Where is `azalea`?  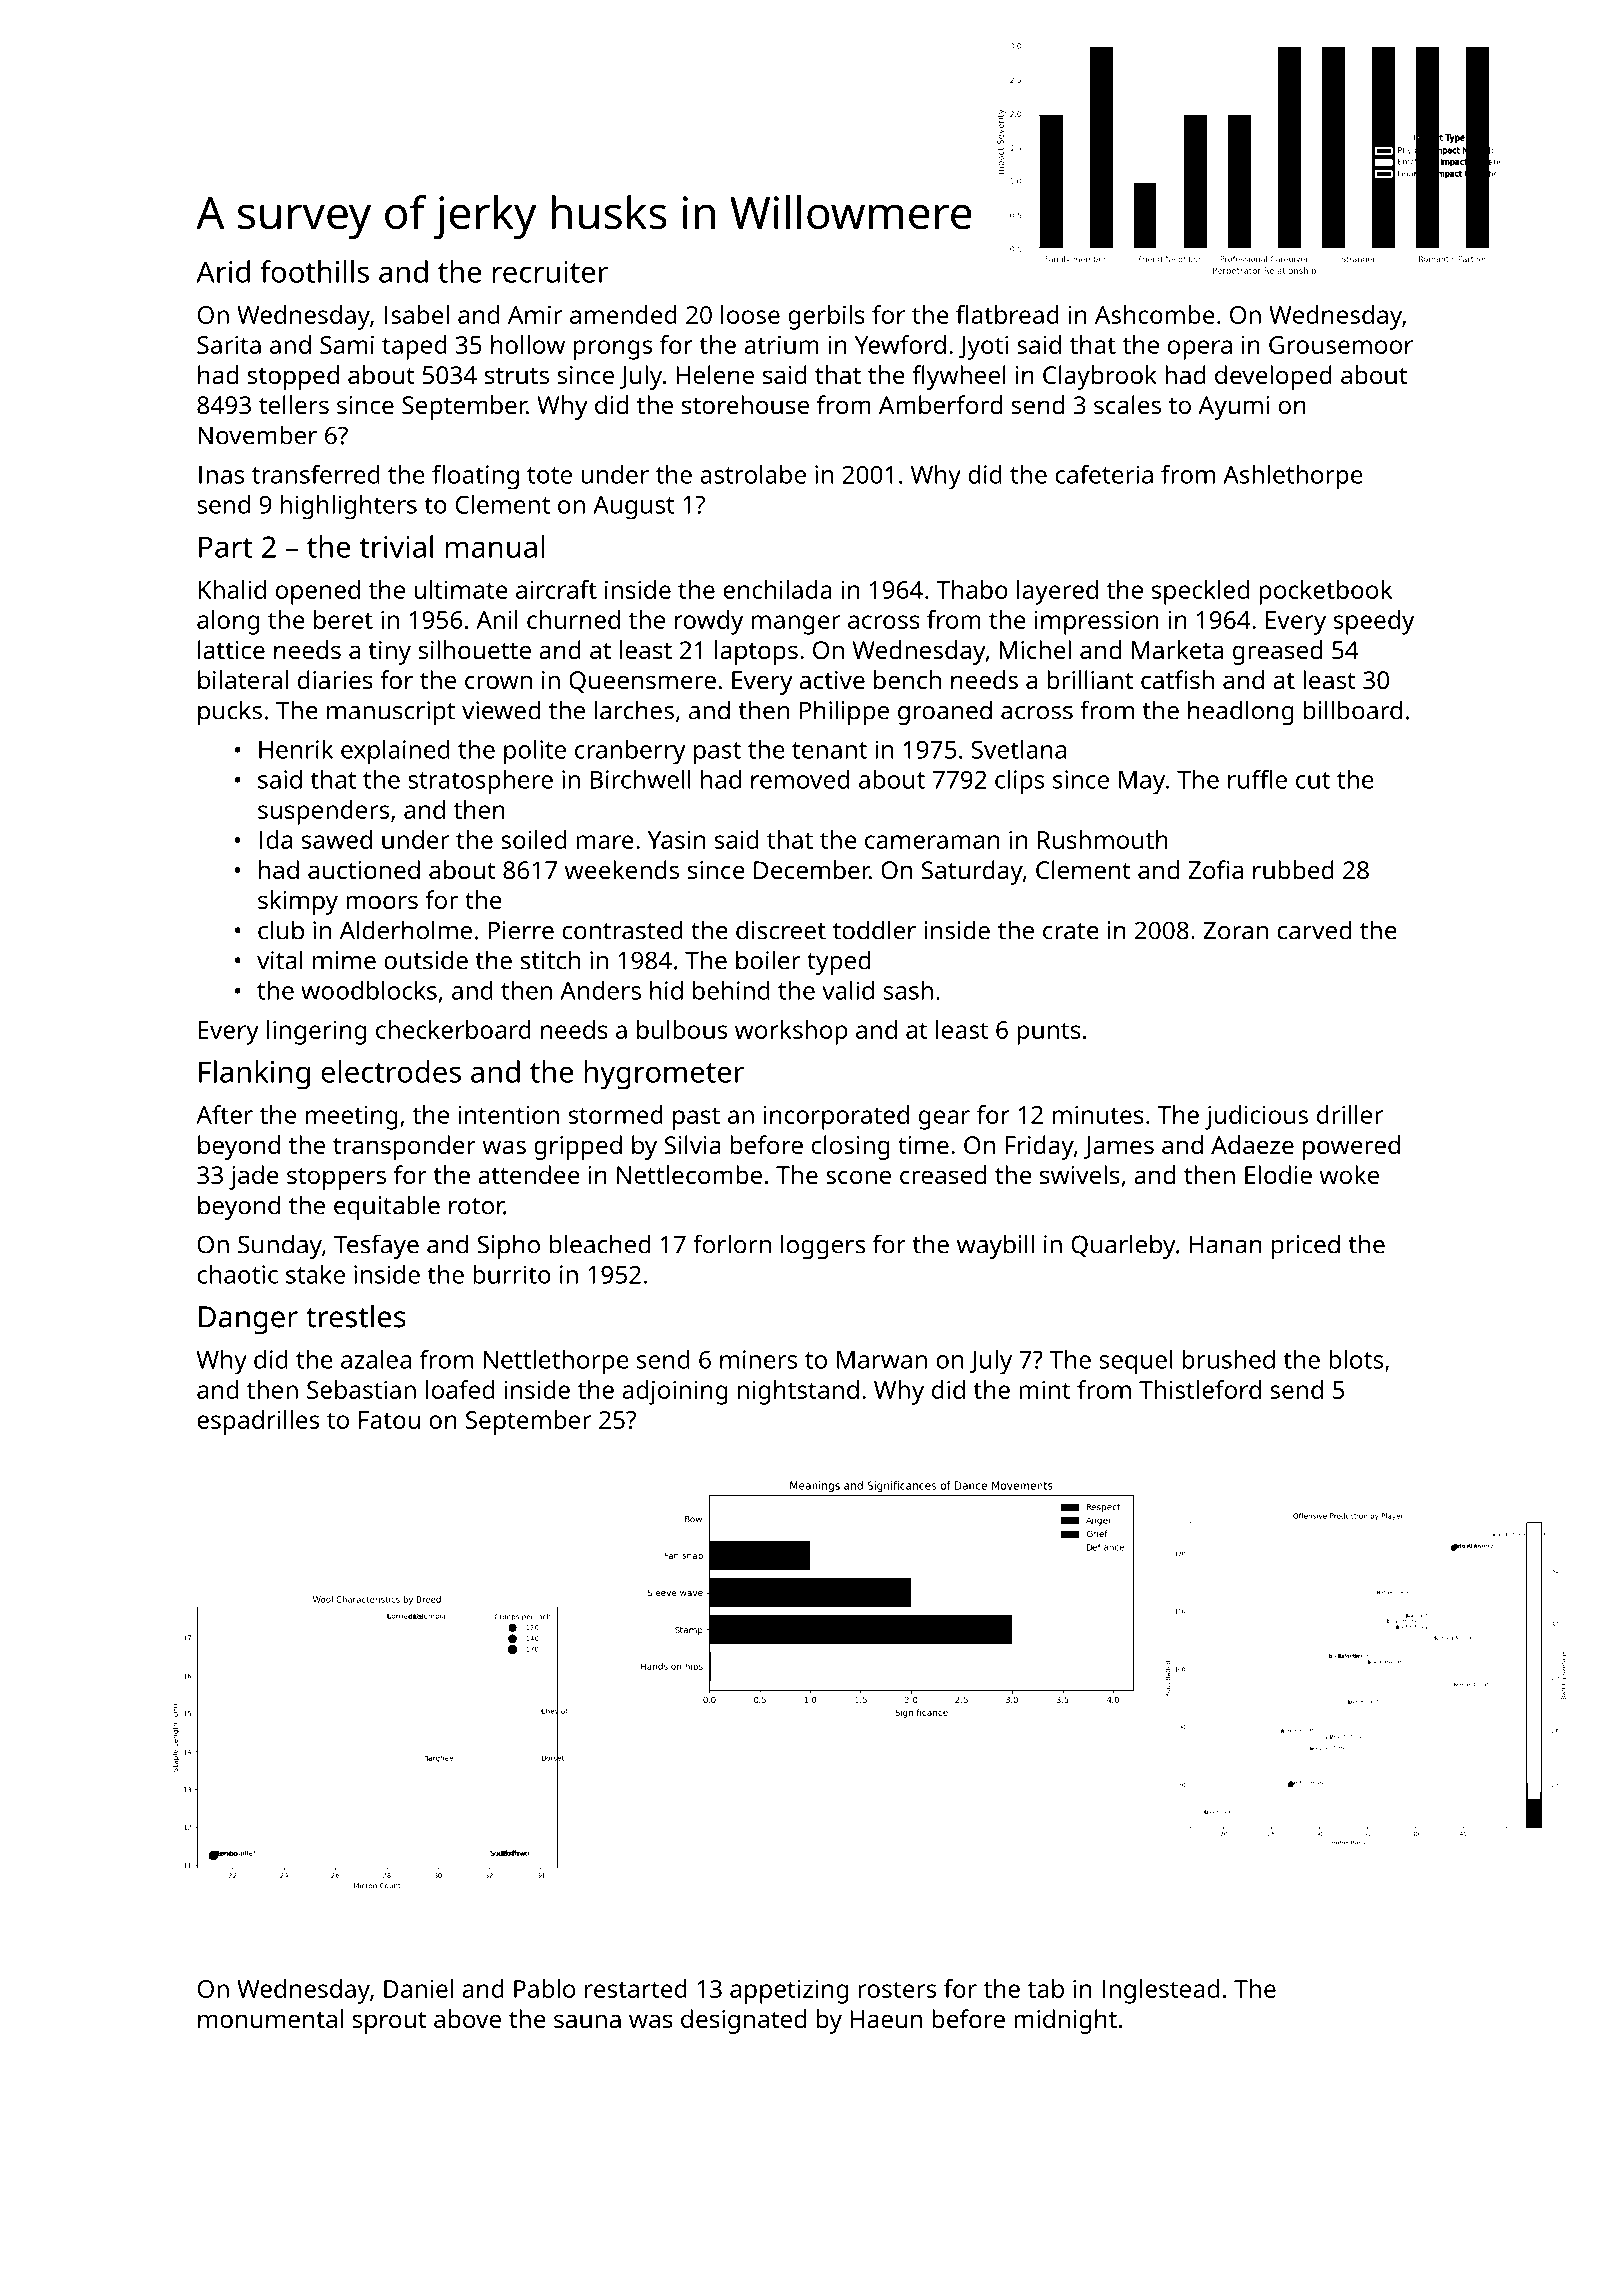
azalea is located at coordinates (376, 1359).
